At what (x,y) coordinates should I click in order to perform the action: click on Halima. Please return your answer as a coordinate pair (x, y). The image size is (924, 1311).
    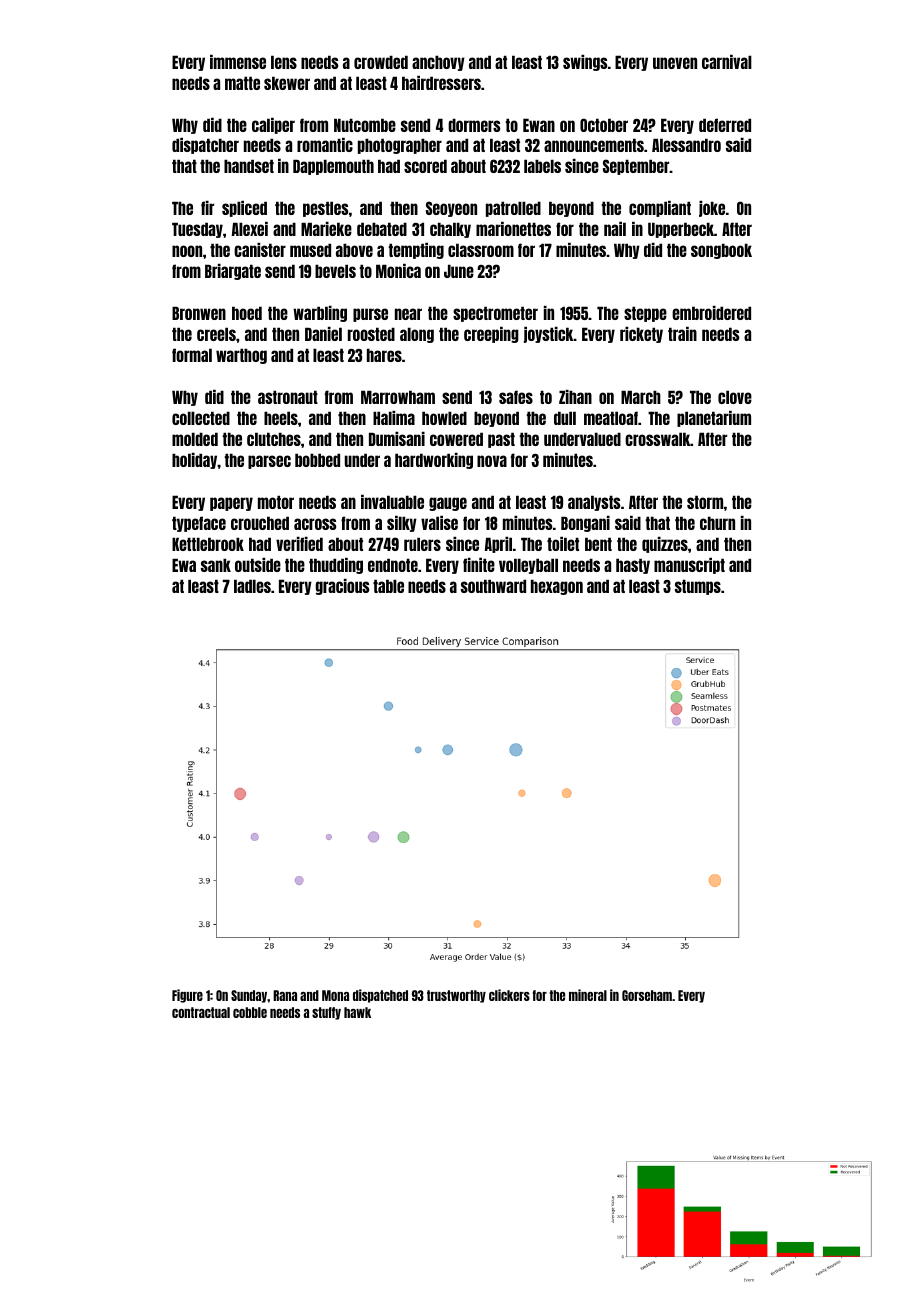
    Looking at the image, I should click on (394, 418).
